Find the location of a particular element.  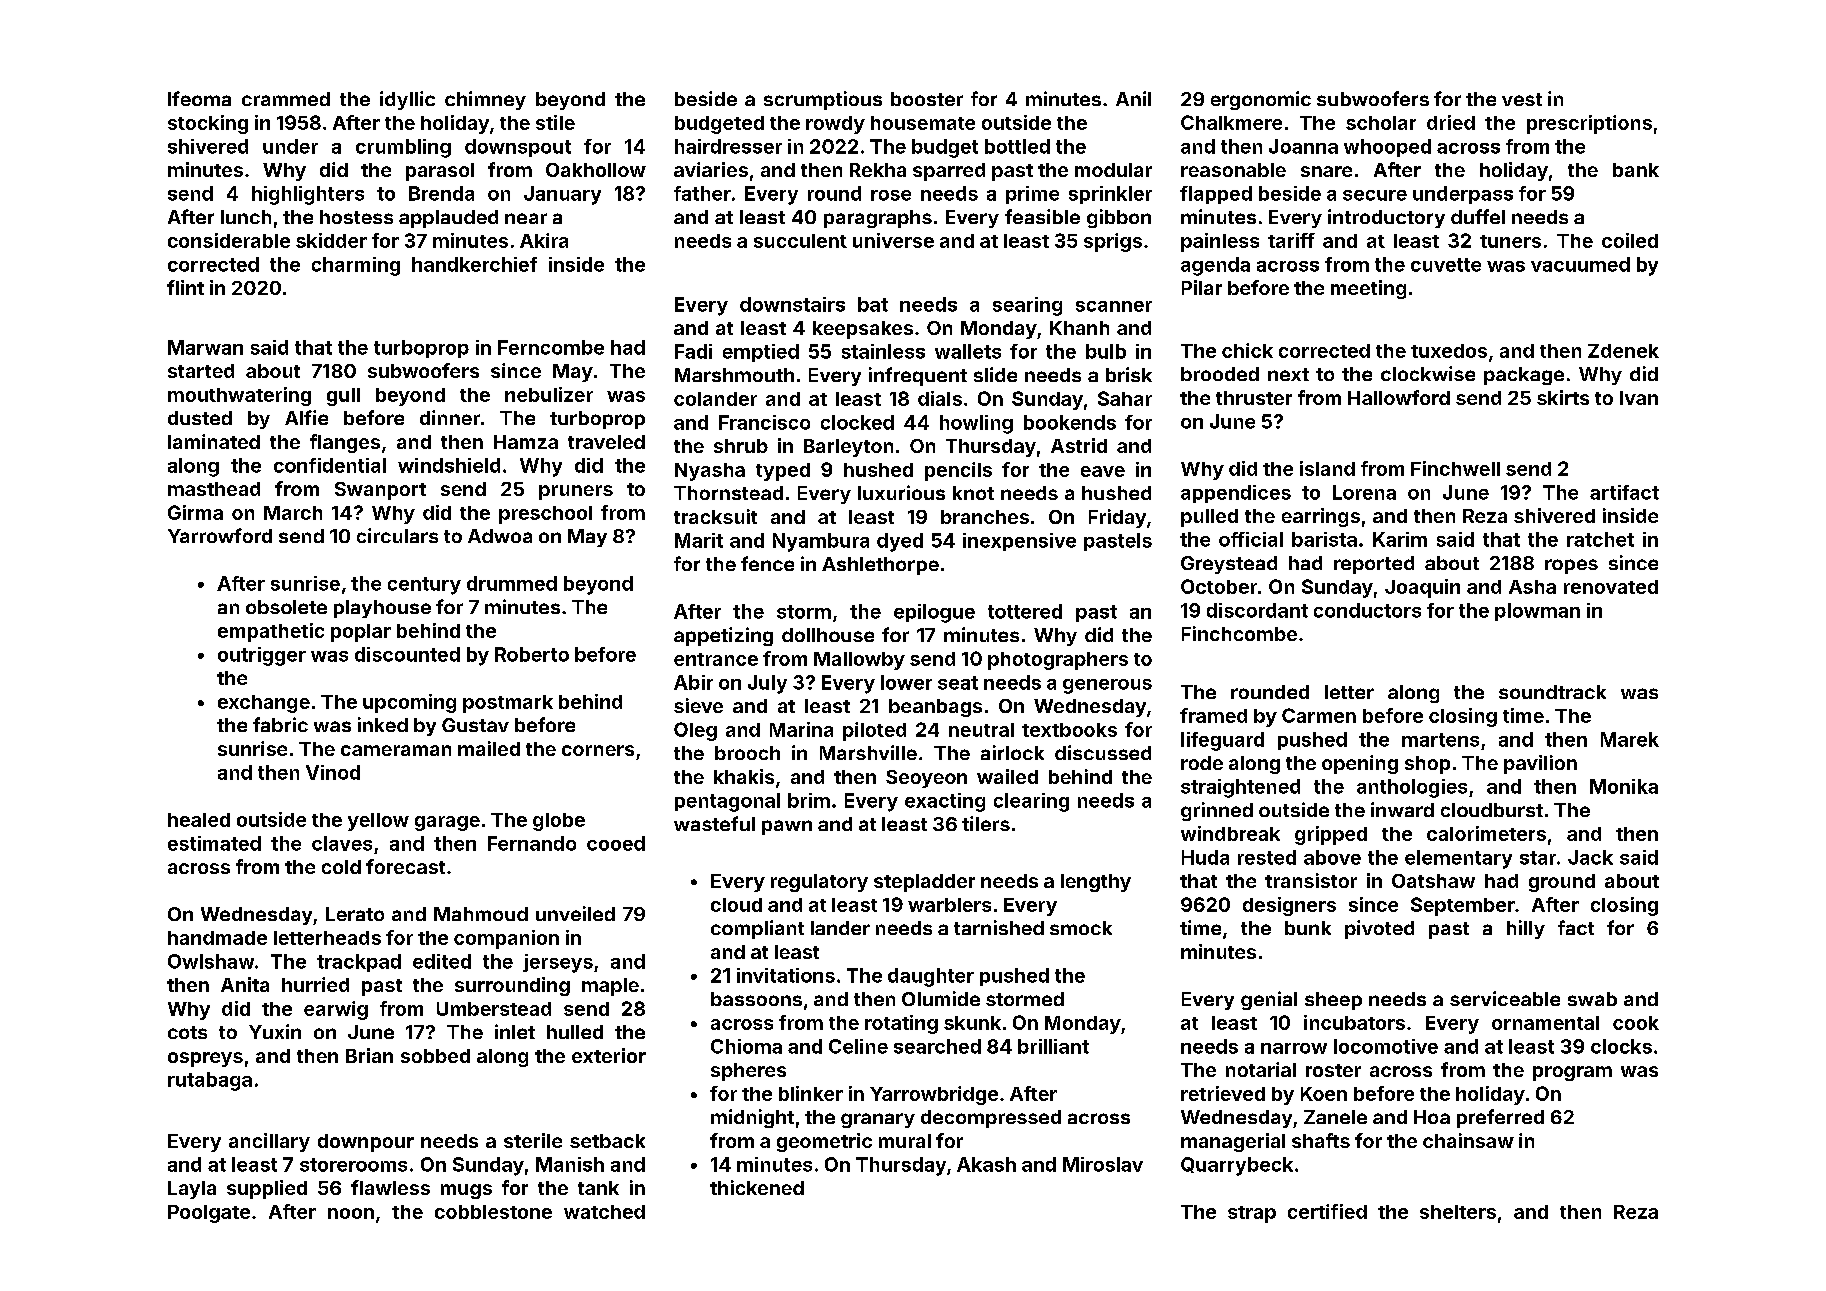

duffel is located at coordinates (1478, 216).
